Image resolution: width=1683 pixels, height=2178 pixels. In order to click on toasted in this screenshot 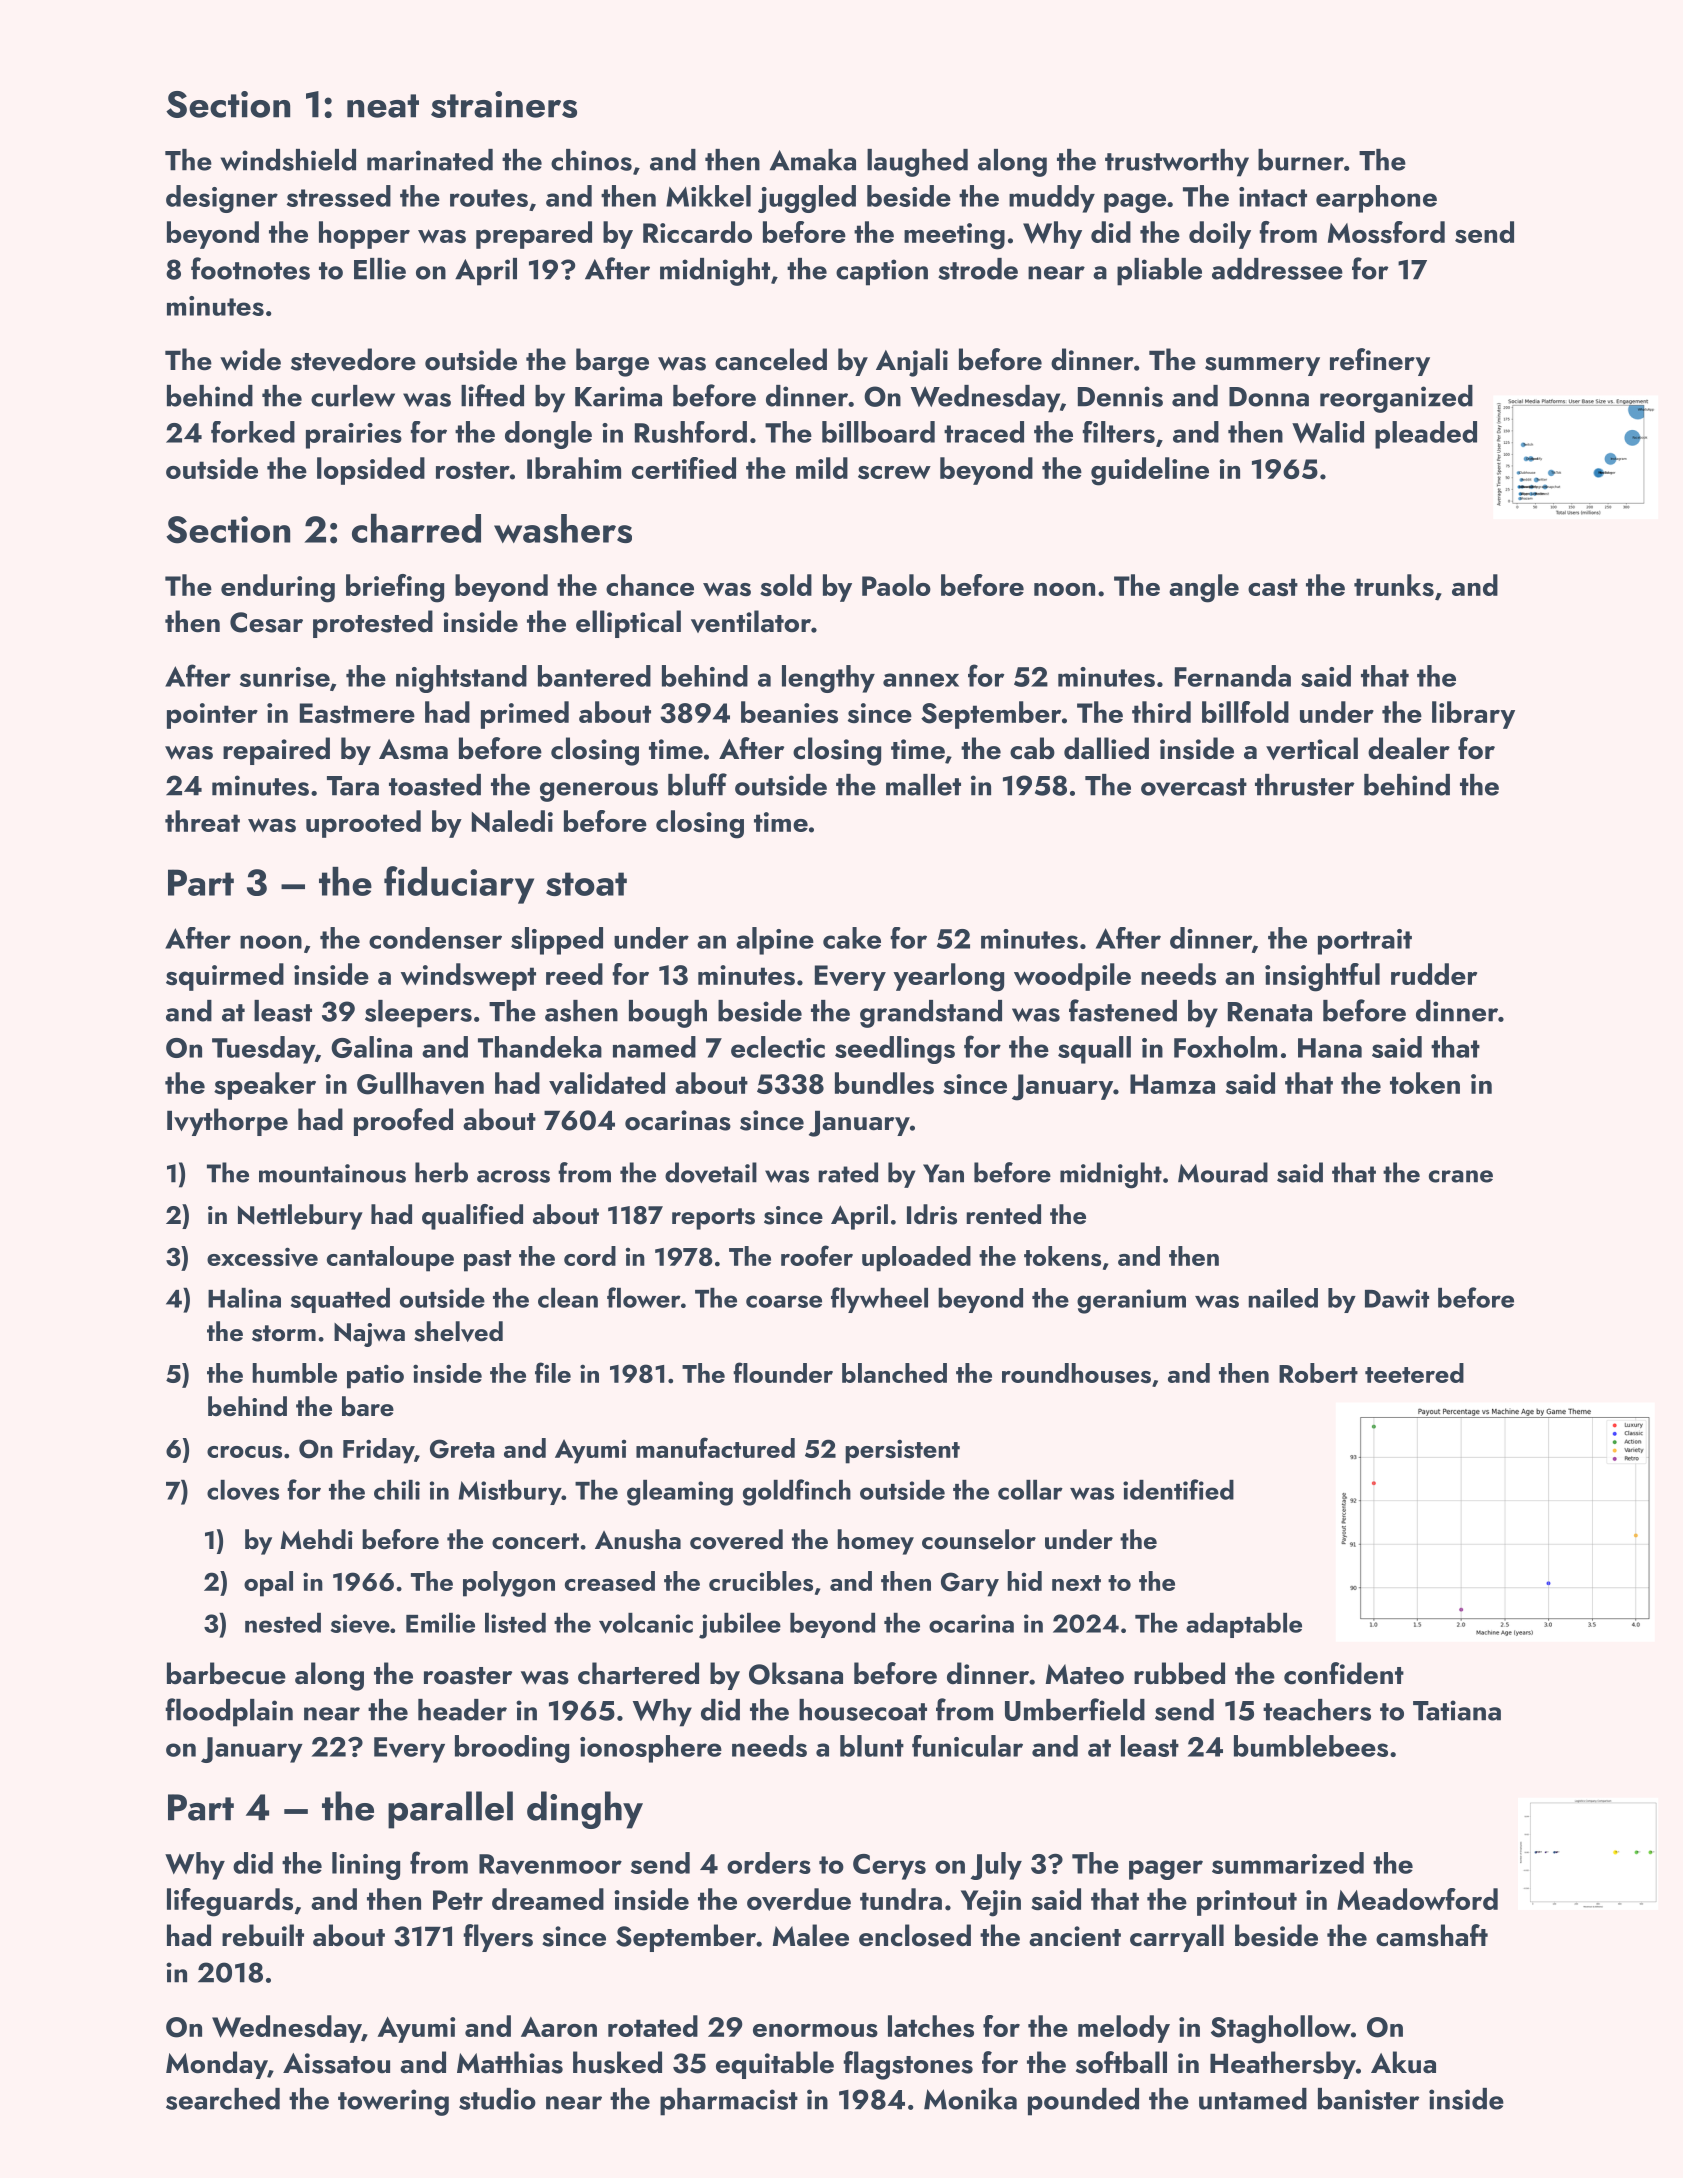, I will do `click(435, 785)`.
